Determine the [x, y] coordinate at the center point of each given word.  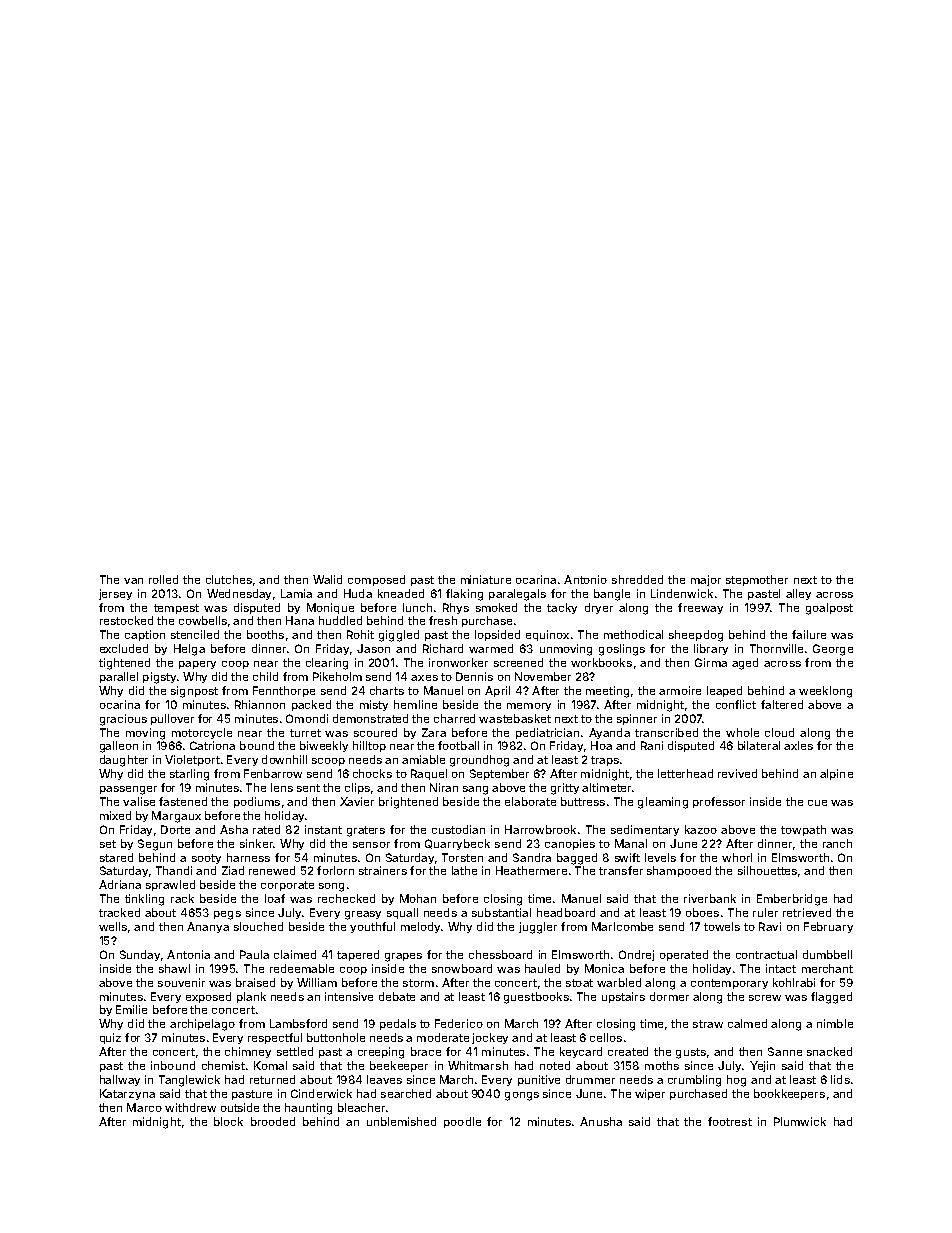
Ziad [233, 870]
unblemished [401, 1121]
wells [113, 926]
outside [240, 1107]
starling [189, 775]
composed [376, 580]
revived [737, 773]
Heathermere [531, 870]
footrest [730, 1121]
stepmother [757, 580]
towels [722, 926]
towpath [803, 830]
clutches [229, 579]
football [458, 745]
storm [418, 983]
